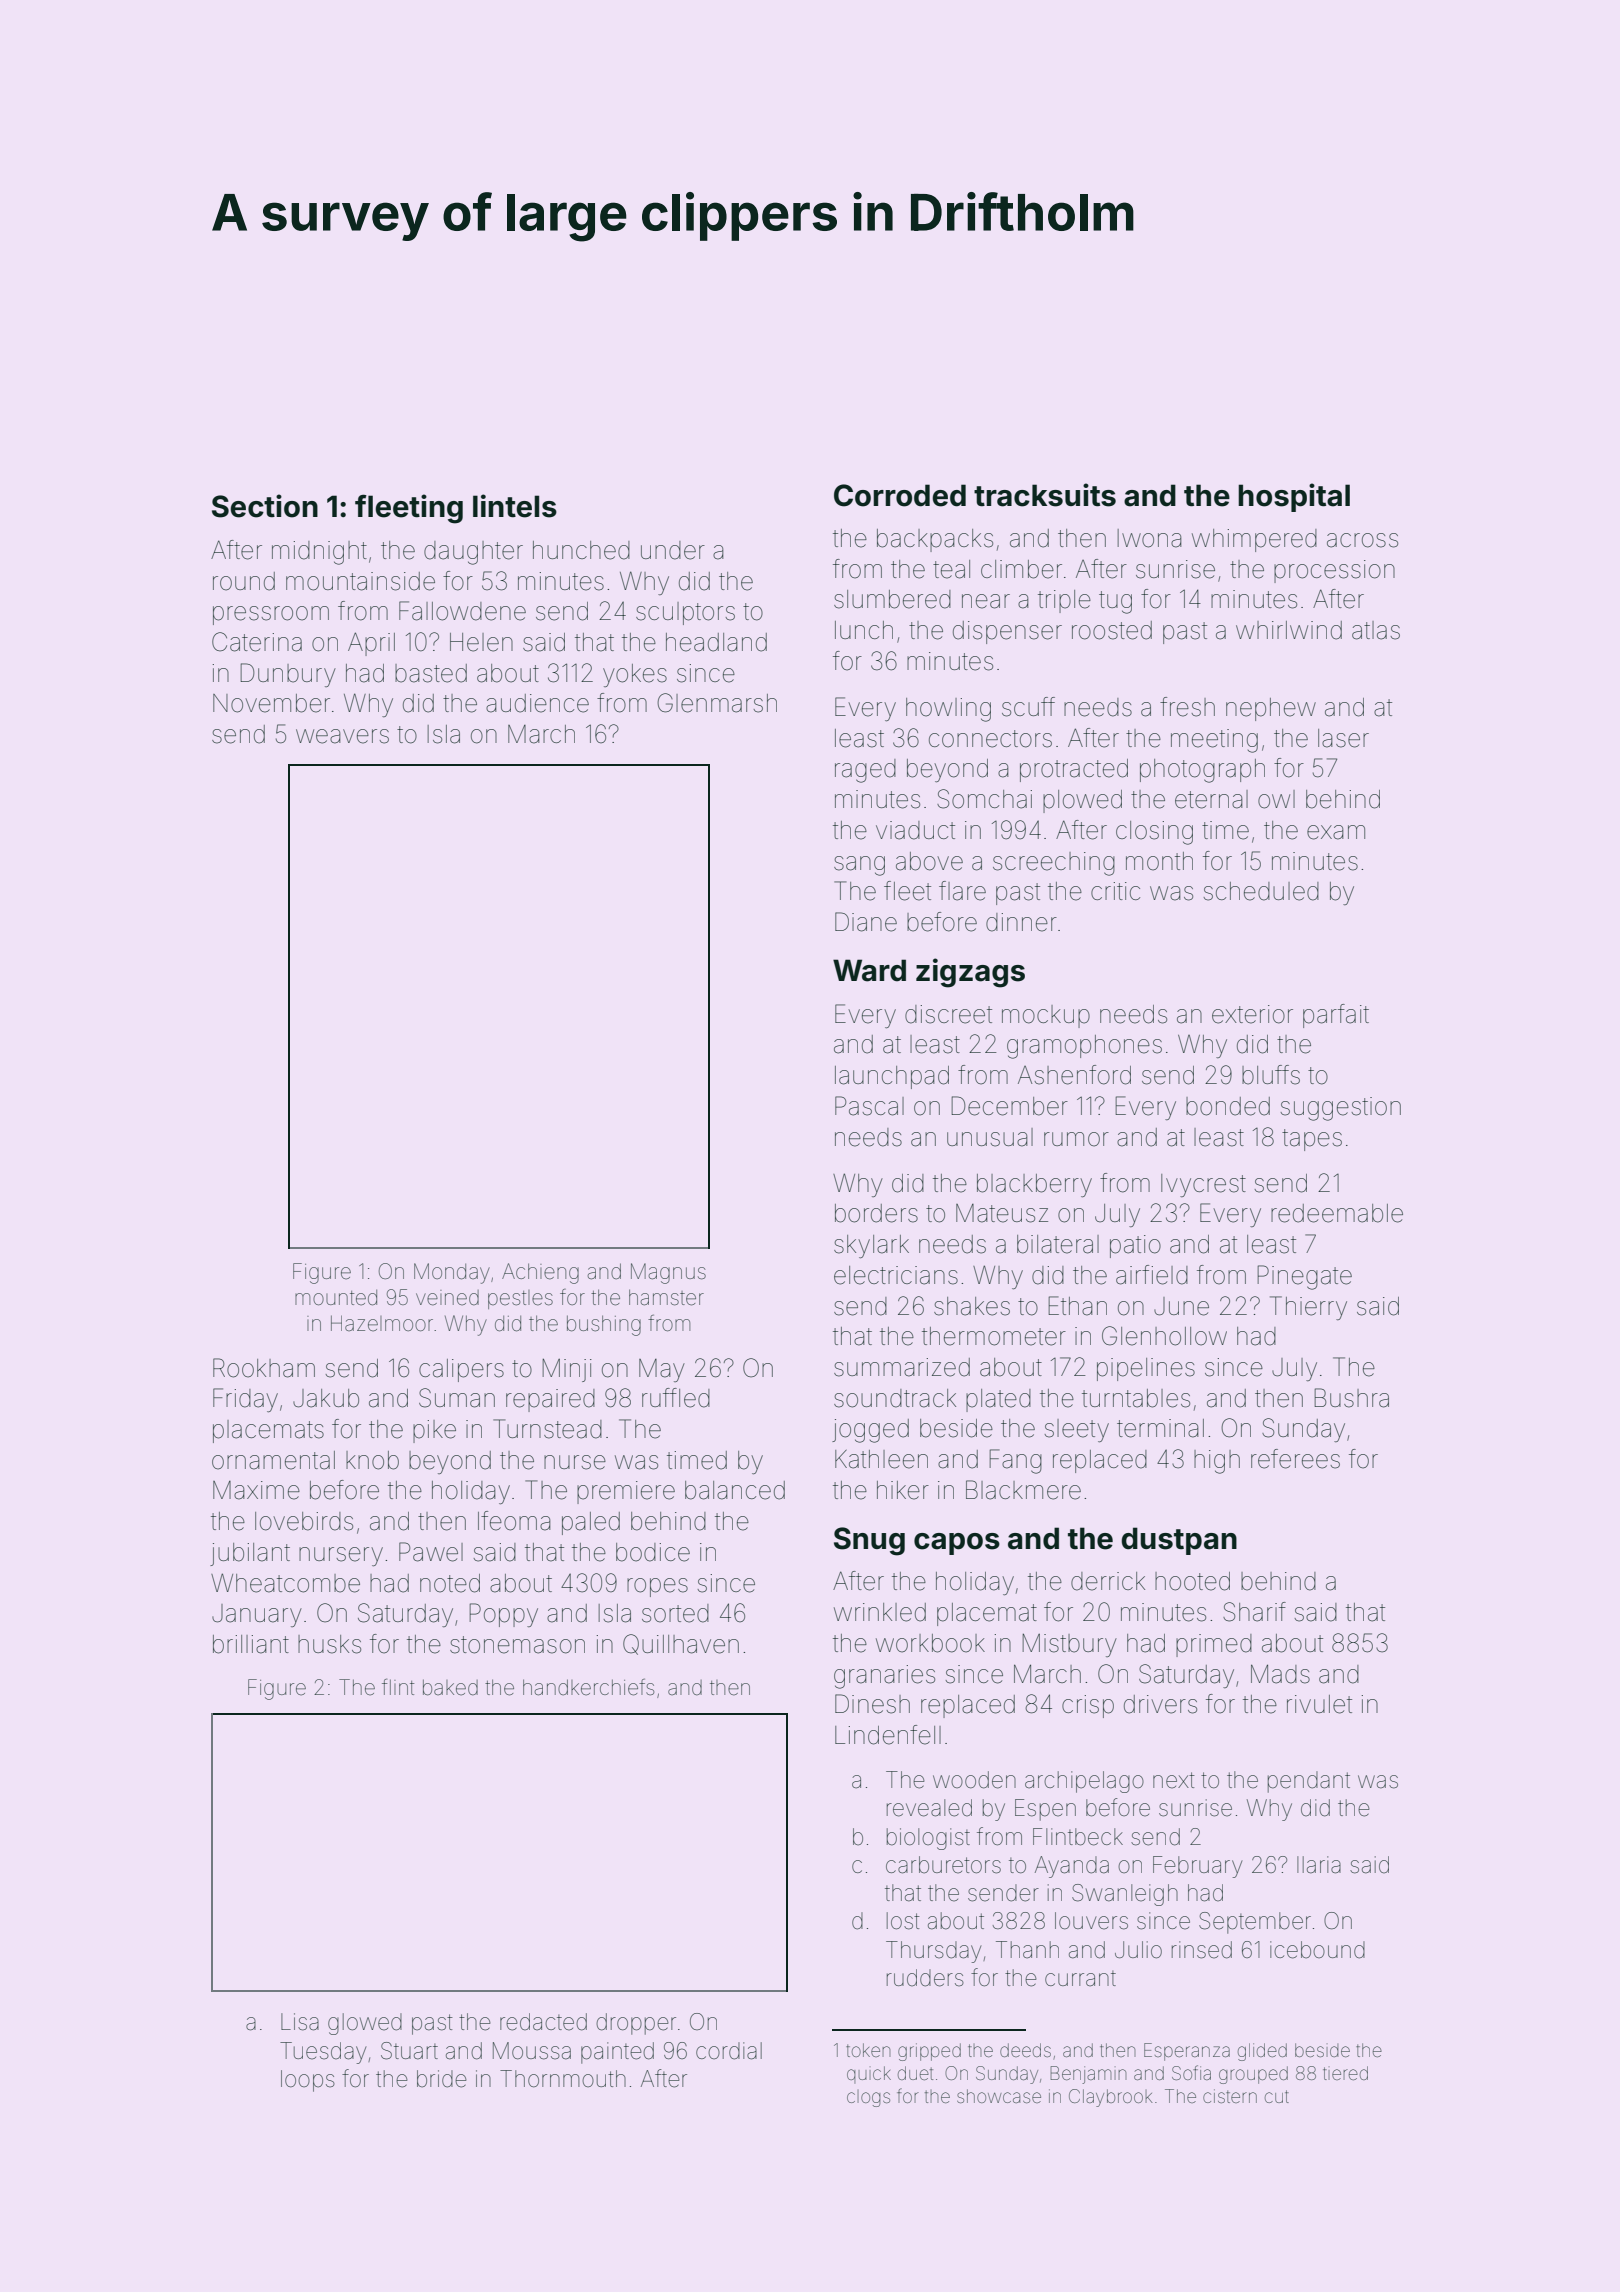 This image has height=2292, width=1620. I want to click on Suman, so click(457, 1398).
